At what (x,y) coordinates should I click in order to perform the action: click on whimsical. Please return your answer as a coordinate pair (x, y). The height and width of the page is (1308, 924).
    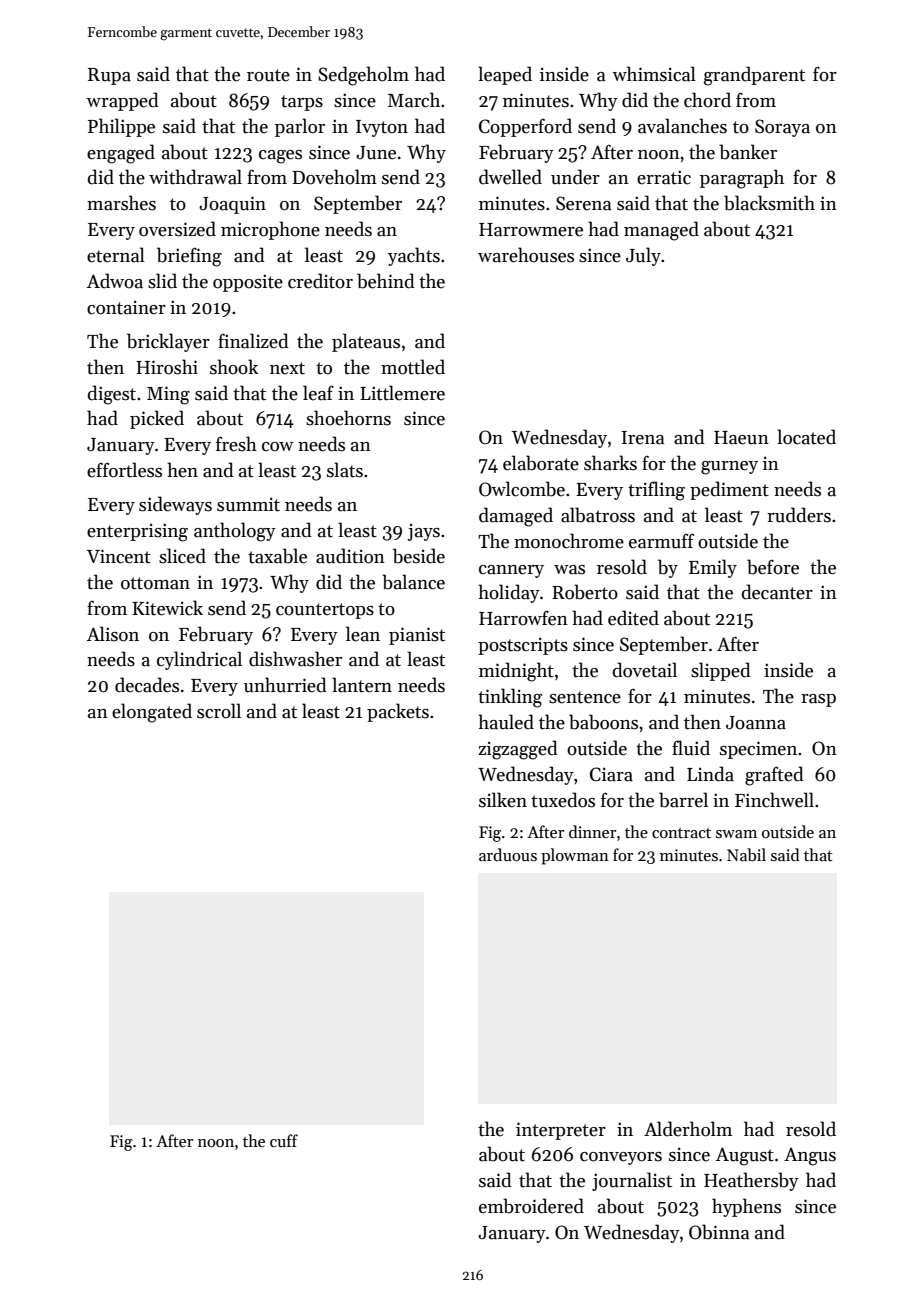
    Looking at the image, I should click on (654, 74).
